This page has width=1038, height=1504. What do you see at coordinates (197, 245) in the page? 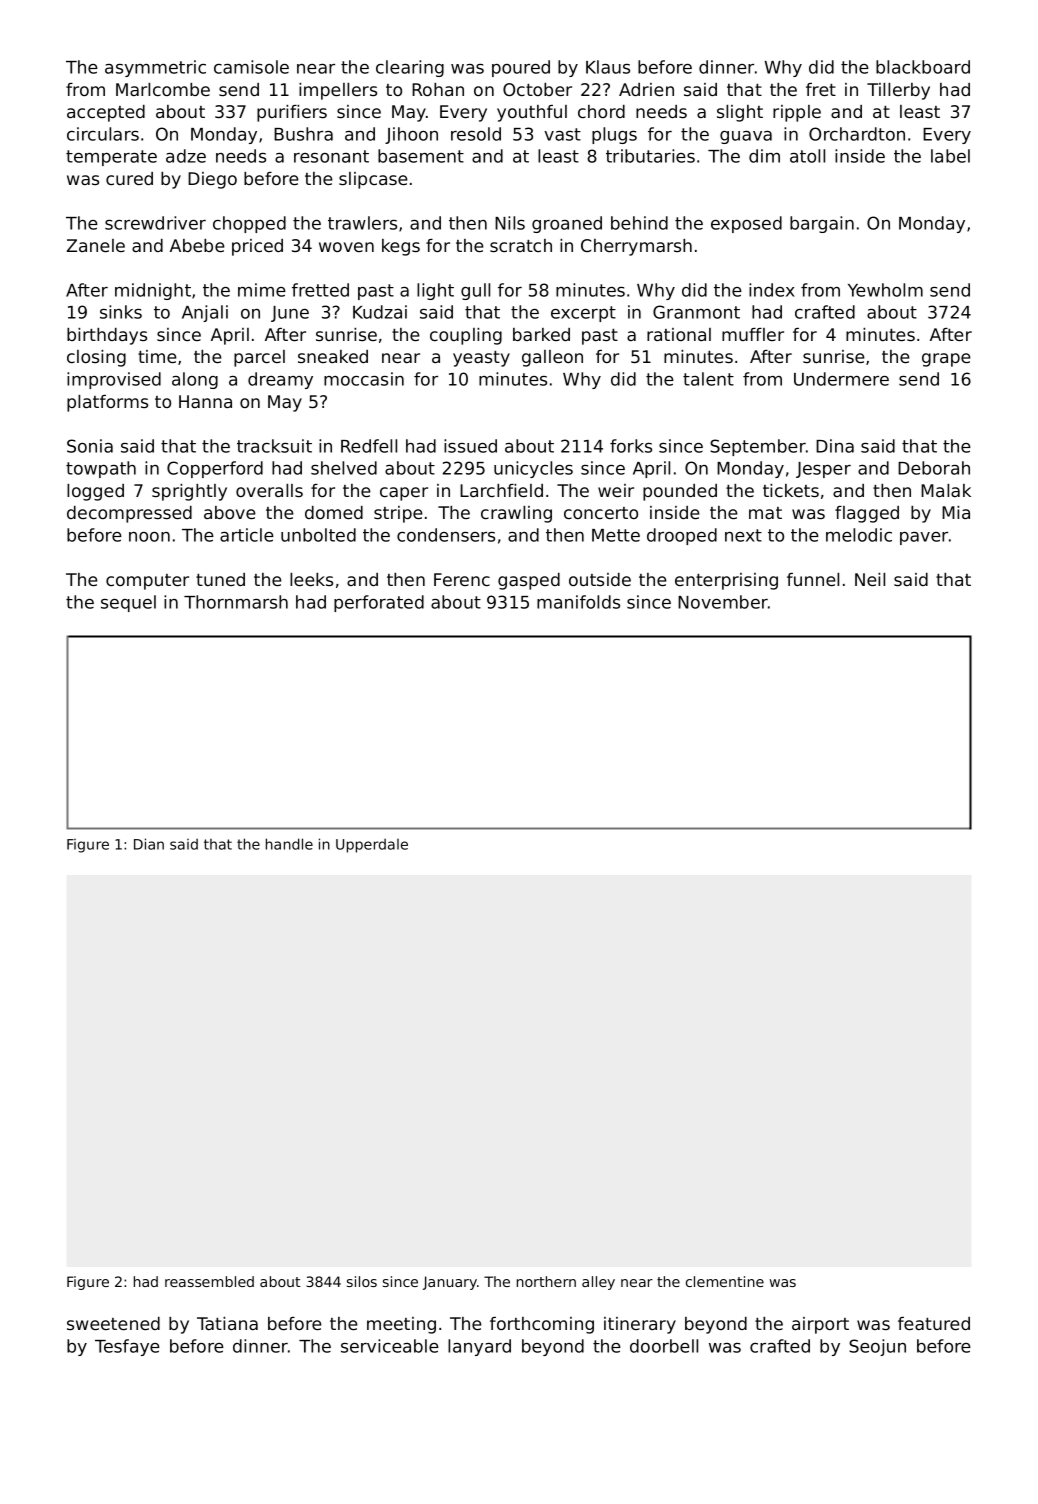
I see `Abebe` at bounding box center [197, 245].
